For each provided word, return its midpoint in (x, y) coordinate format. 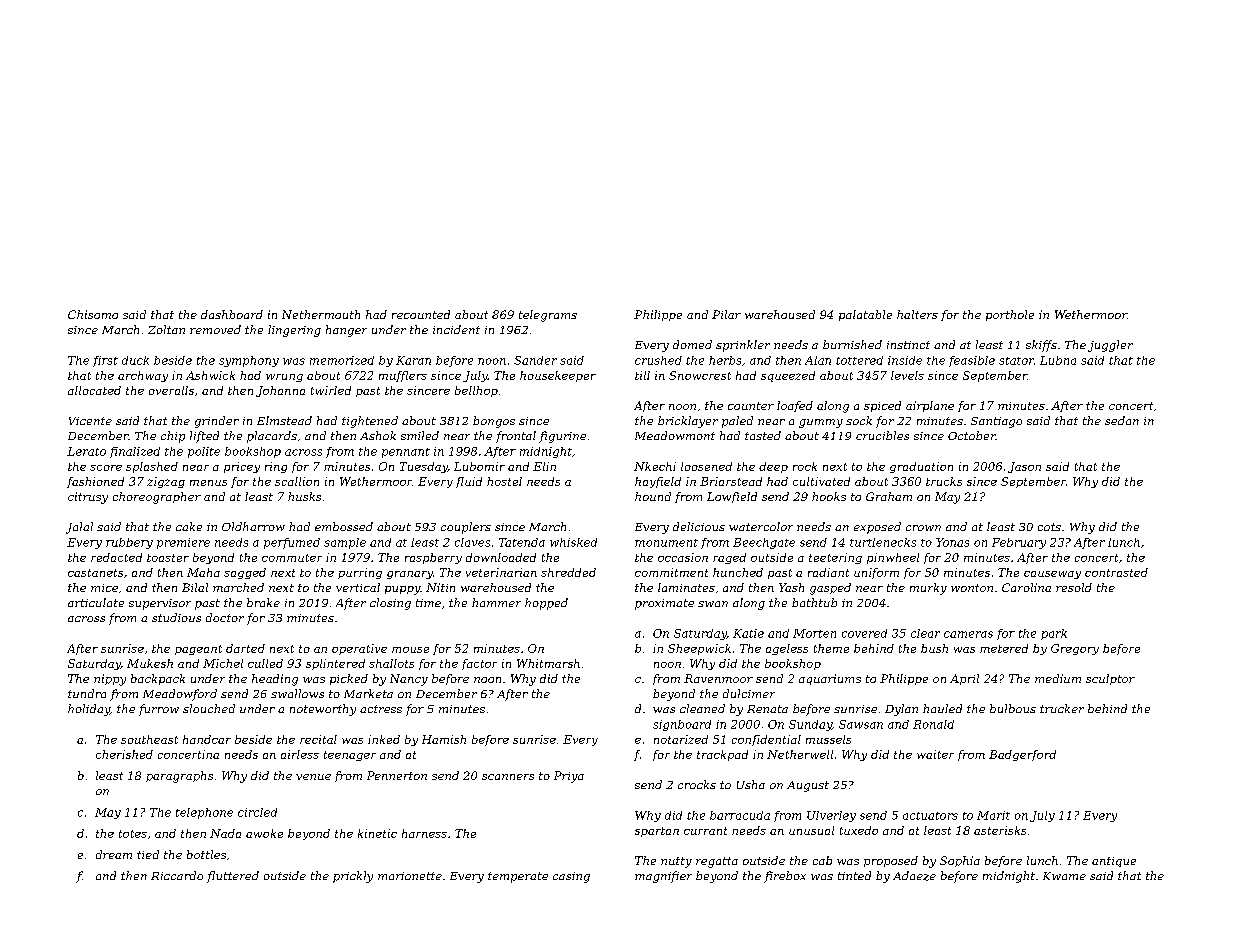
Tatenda (522, 542)
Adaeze (914, 876)
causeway (1052, 575)
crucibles (882, 435)
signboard (682, 725)
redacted (116, 557)
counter (751, 406)
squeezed (788, 376)
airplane (930, 406)
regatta (717, 862)
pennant (406, 453)
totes (133, 834)
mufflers (403, 376)
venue (313, 777)
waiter (935, 754)
